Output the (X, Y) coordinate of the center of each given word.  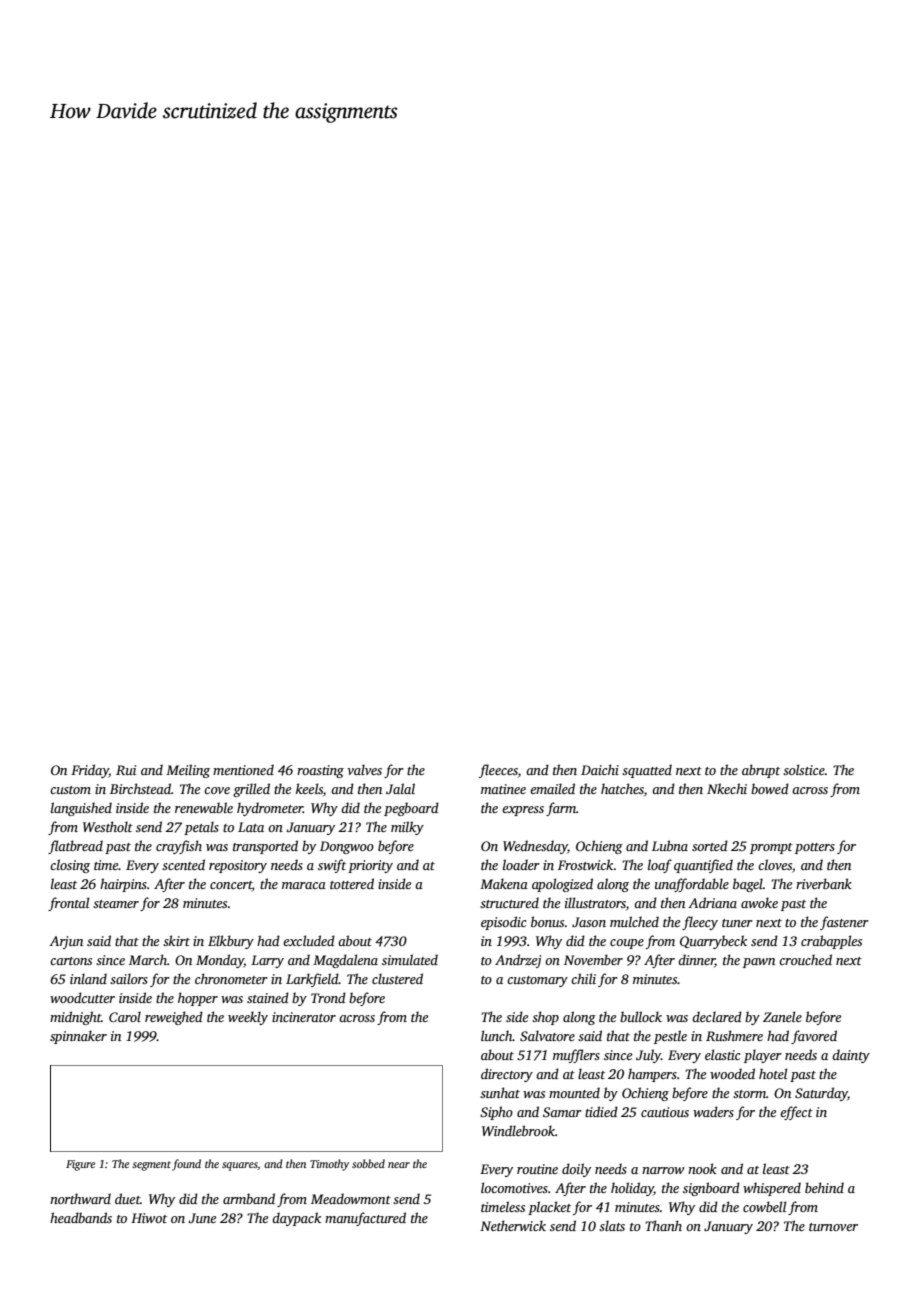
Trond (328, 997)
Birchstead (140, 788)
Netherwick (513, 1225)
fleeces (498, 771)
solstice (804, 769)
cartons (71, 961)
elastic (722, 1054)
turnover (833, 1227)
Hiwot (149, 1218)
